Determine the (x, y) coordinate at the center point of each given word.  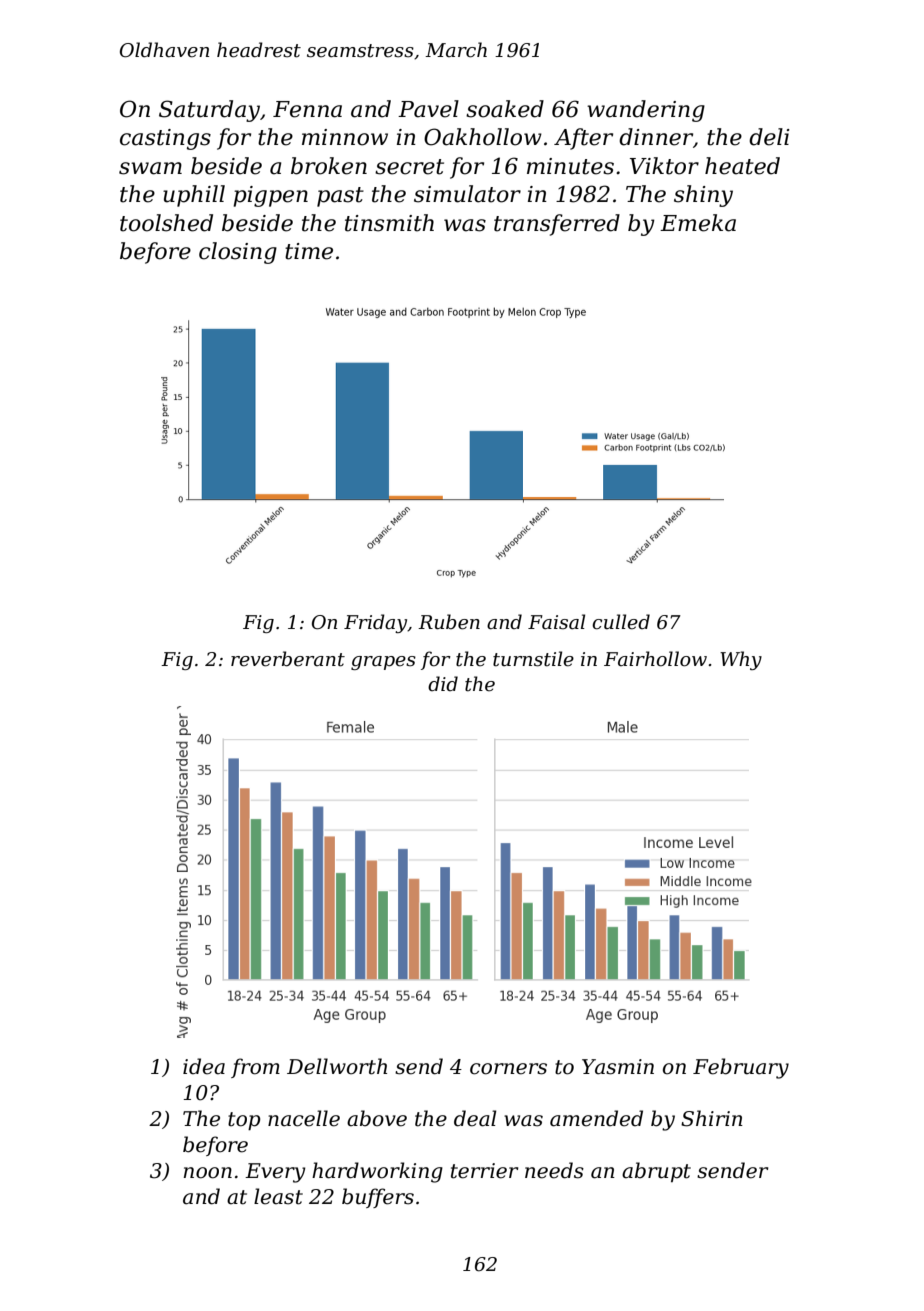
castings (165, 139)
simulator (467, 194)
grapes (383, 663)
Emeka (698, 223)
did (443, 683)
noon (208, 1173)
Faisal (556, 622)
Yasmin (618, 1067)
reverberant (288, 659)
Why (741, 660)
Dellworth (337, 1066)
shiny (703, 196)
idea (204, 1066)
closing (238, 253)
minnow (345, 137)
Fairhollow (655, 659)
